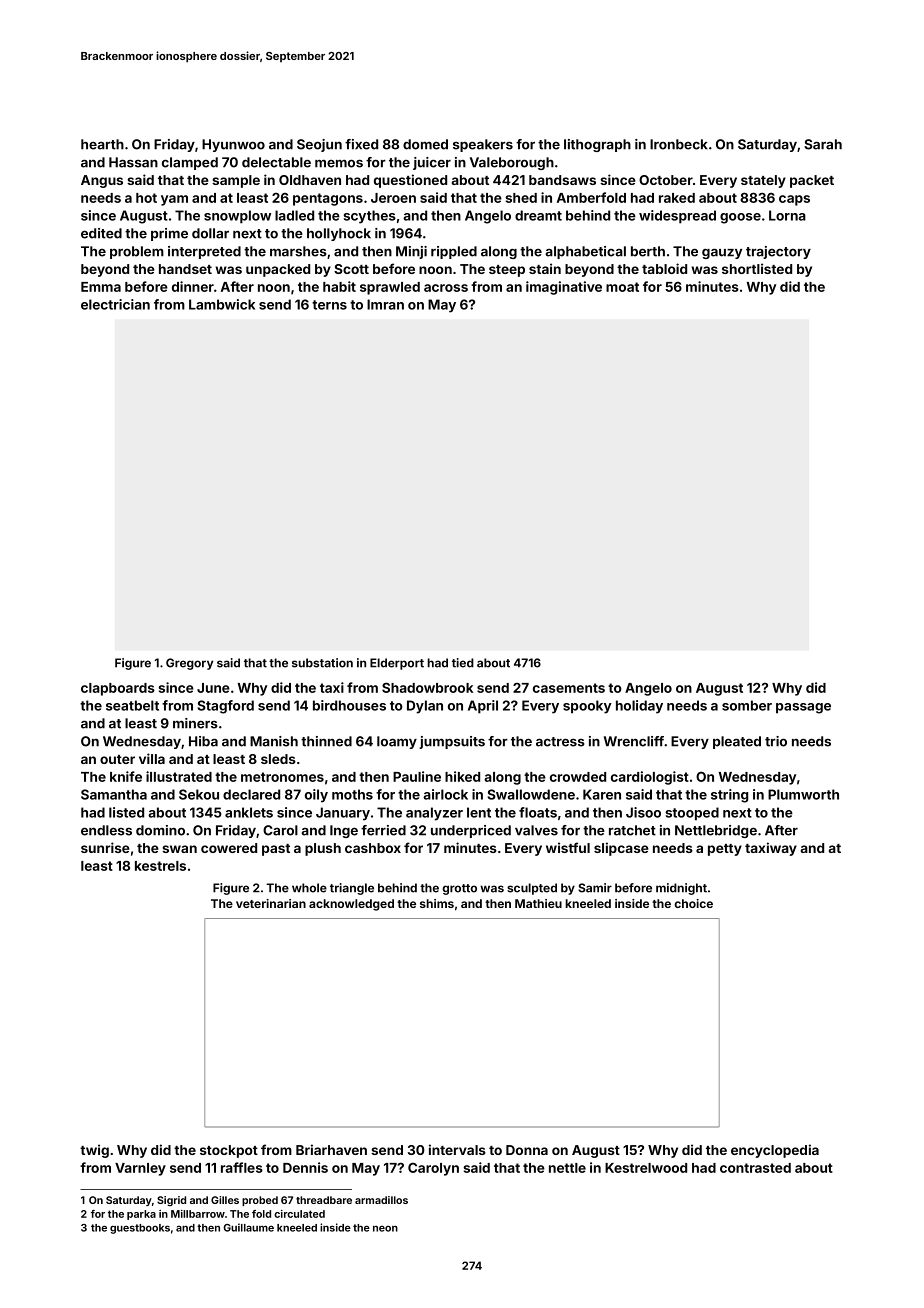 Image resolution: width=924 pixels, height=1308 pixels. I want to click on Pauline, so click(417, 776).
